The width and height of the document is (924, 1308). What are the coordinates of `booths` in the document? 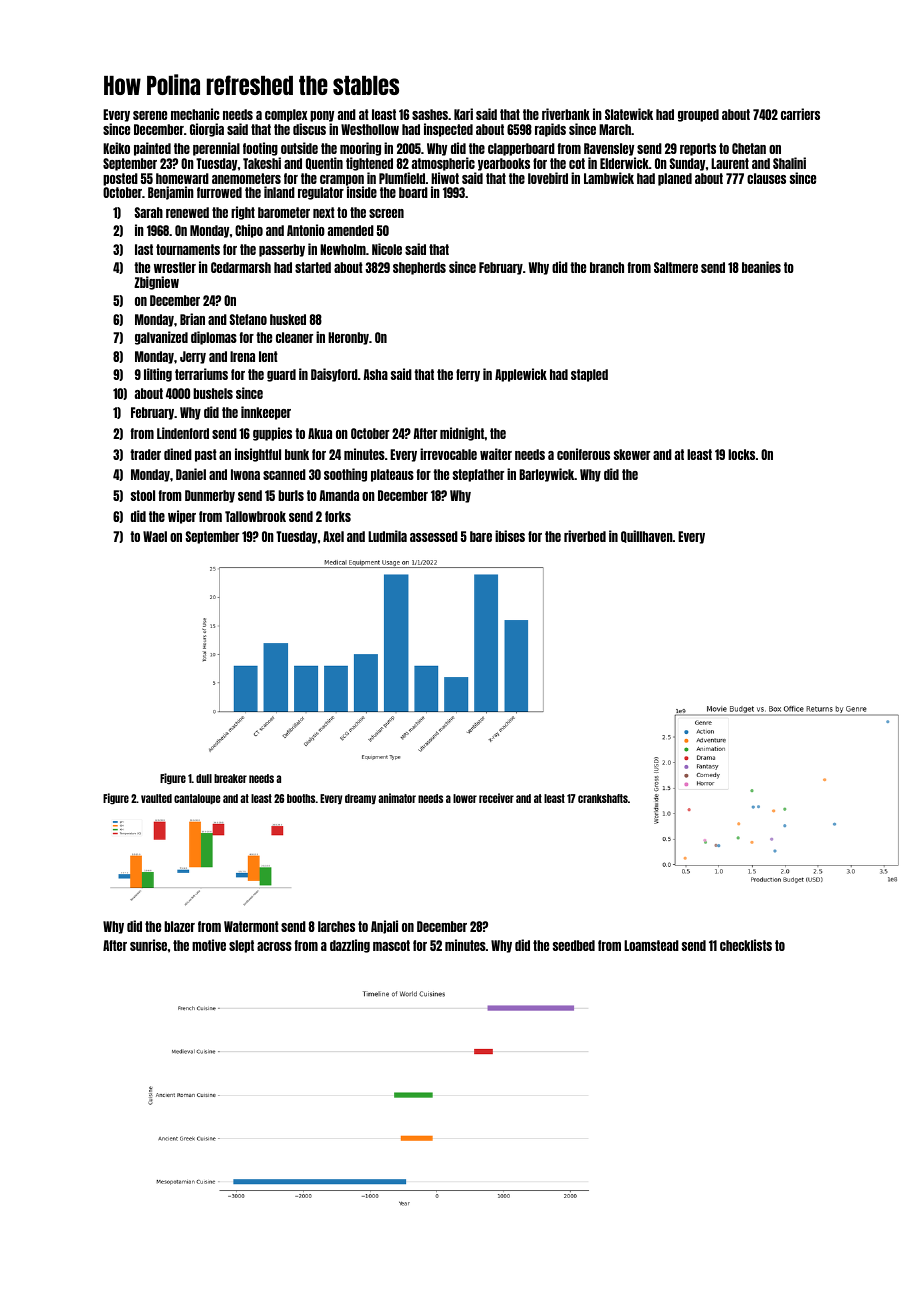 It's located at (301, 798).
